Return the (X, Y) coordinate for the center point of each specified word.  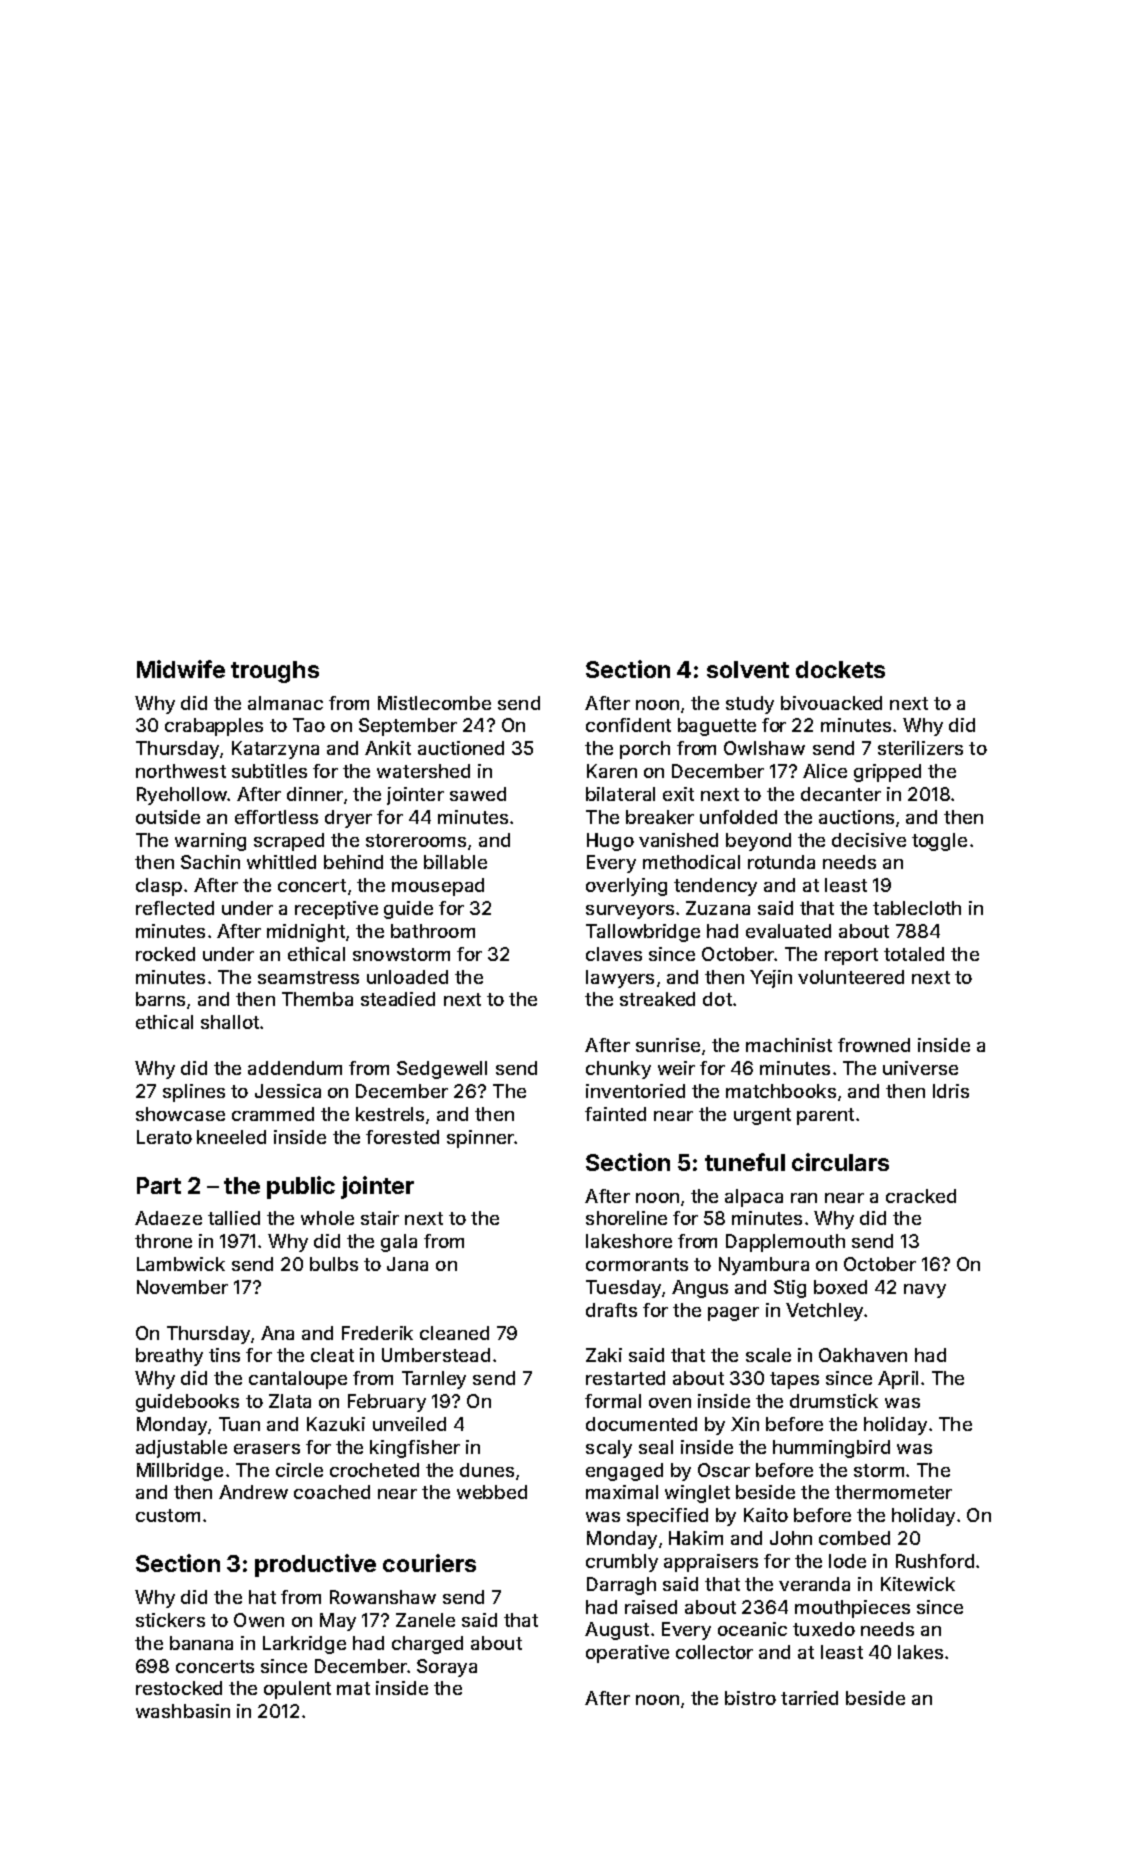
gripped (887, 773)
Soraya (447, 1668)
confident (628, 725)
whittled (281, 862)
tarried (809, 1698)
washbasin (183, 1711)
